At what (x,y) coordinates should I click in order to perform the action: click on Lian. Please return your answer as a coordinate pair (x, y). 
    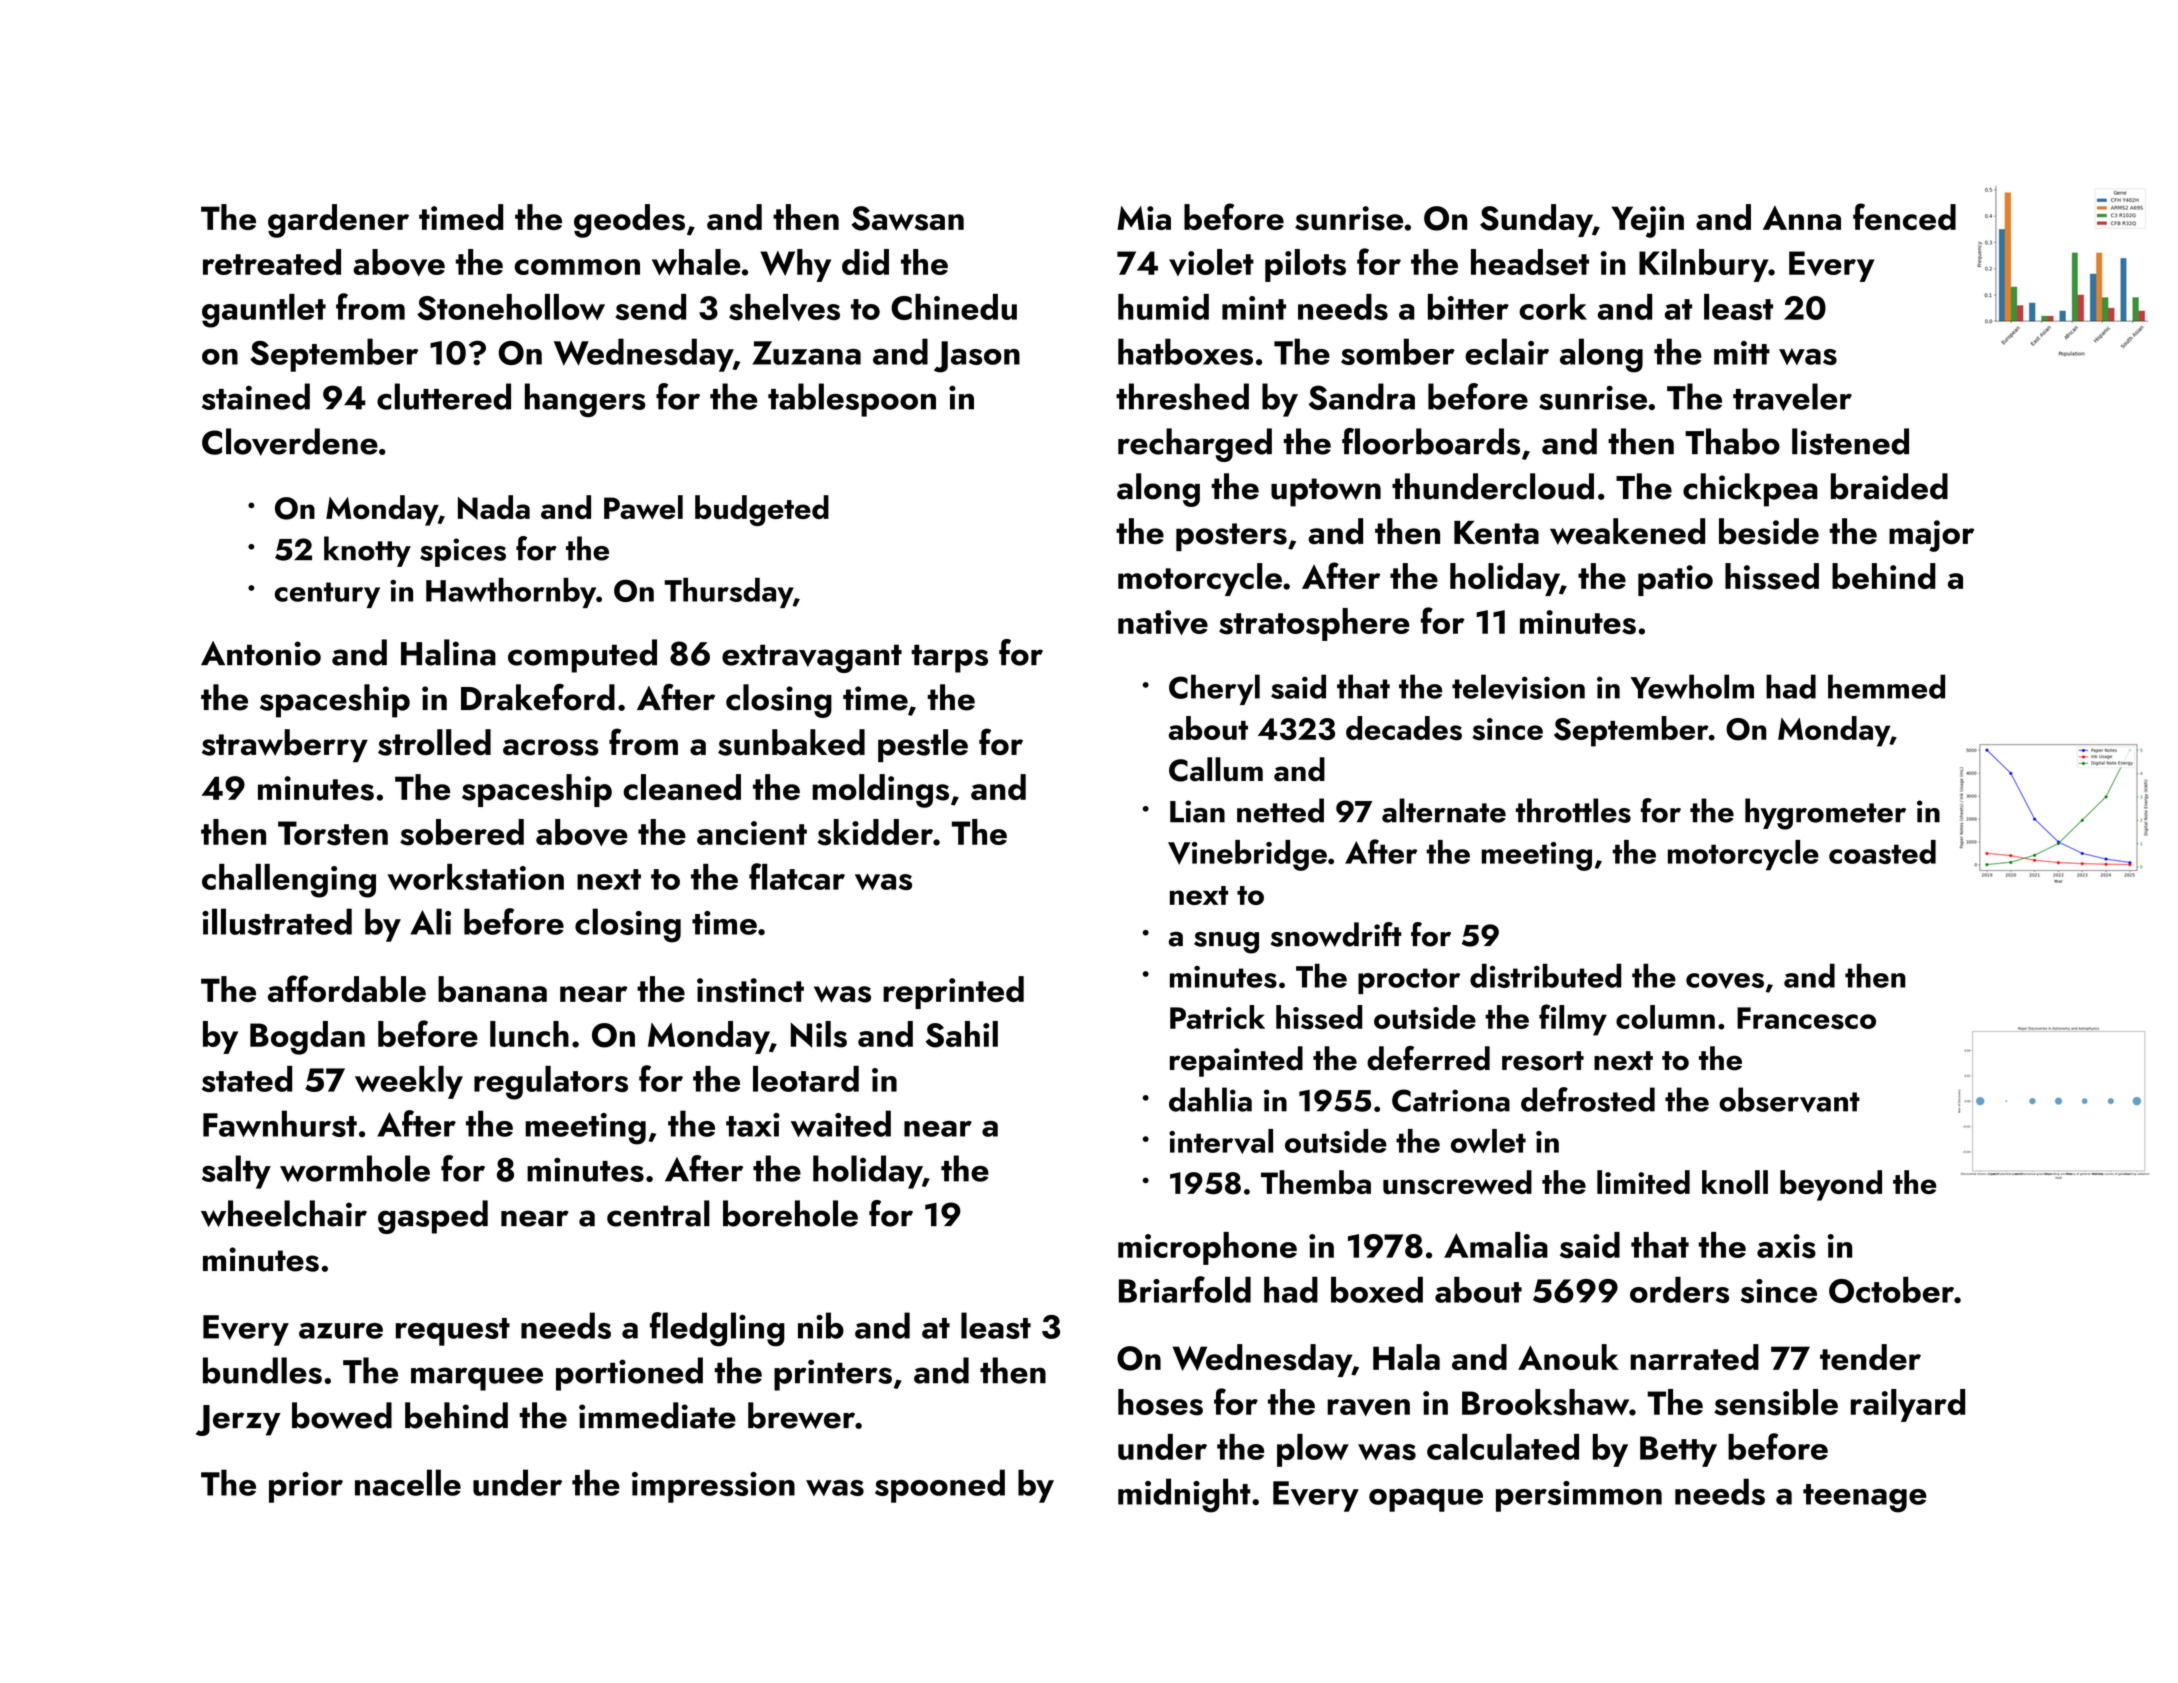
    Looking at the image, I should click on (1197, 811).
